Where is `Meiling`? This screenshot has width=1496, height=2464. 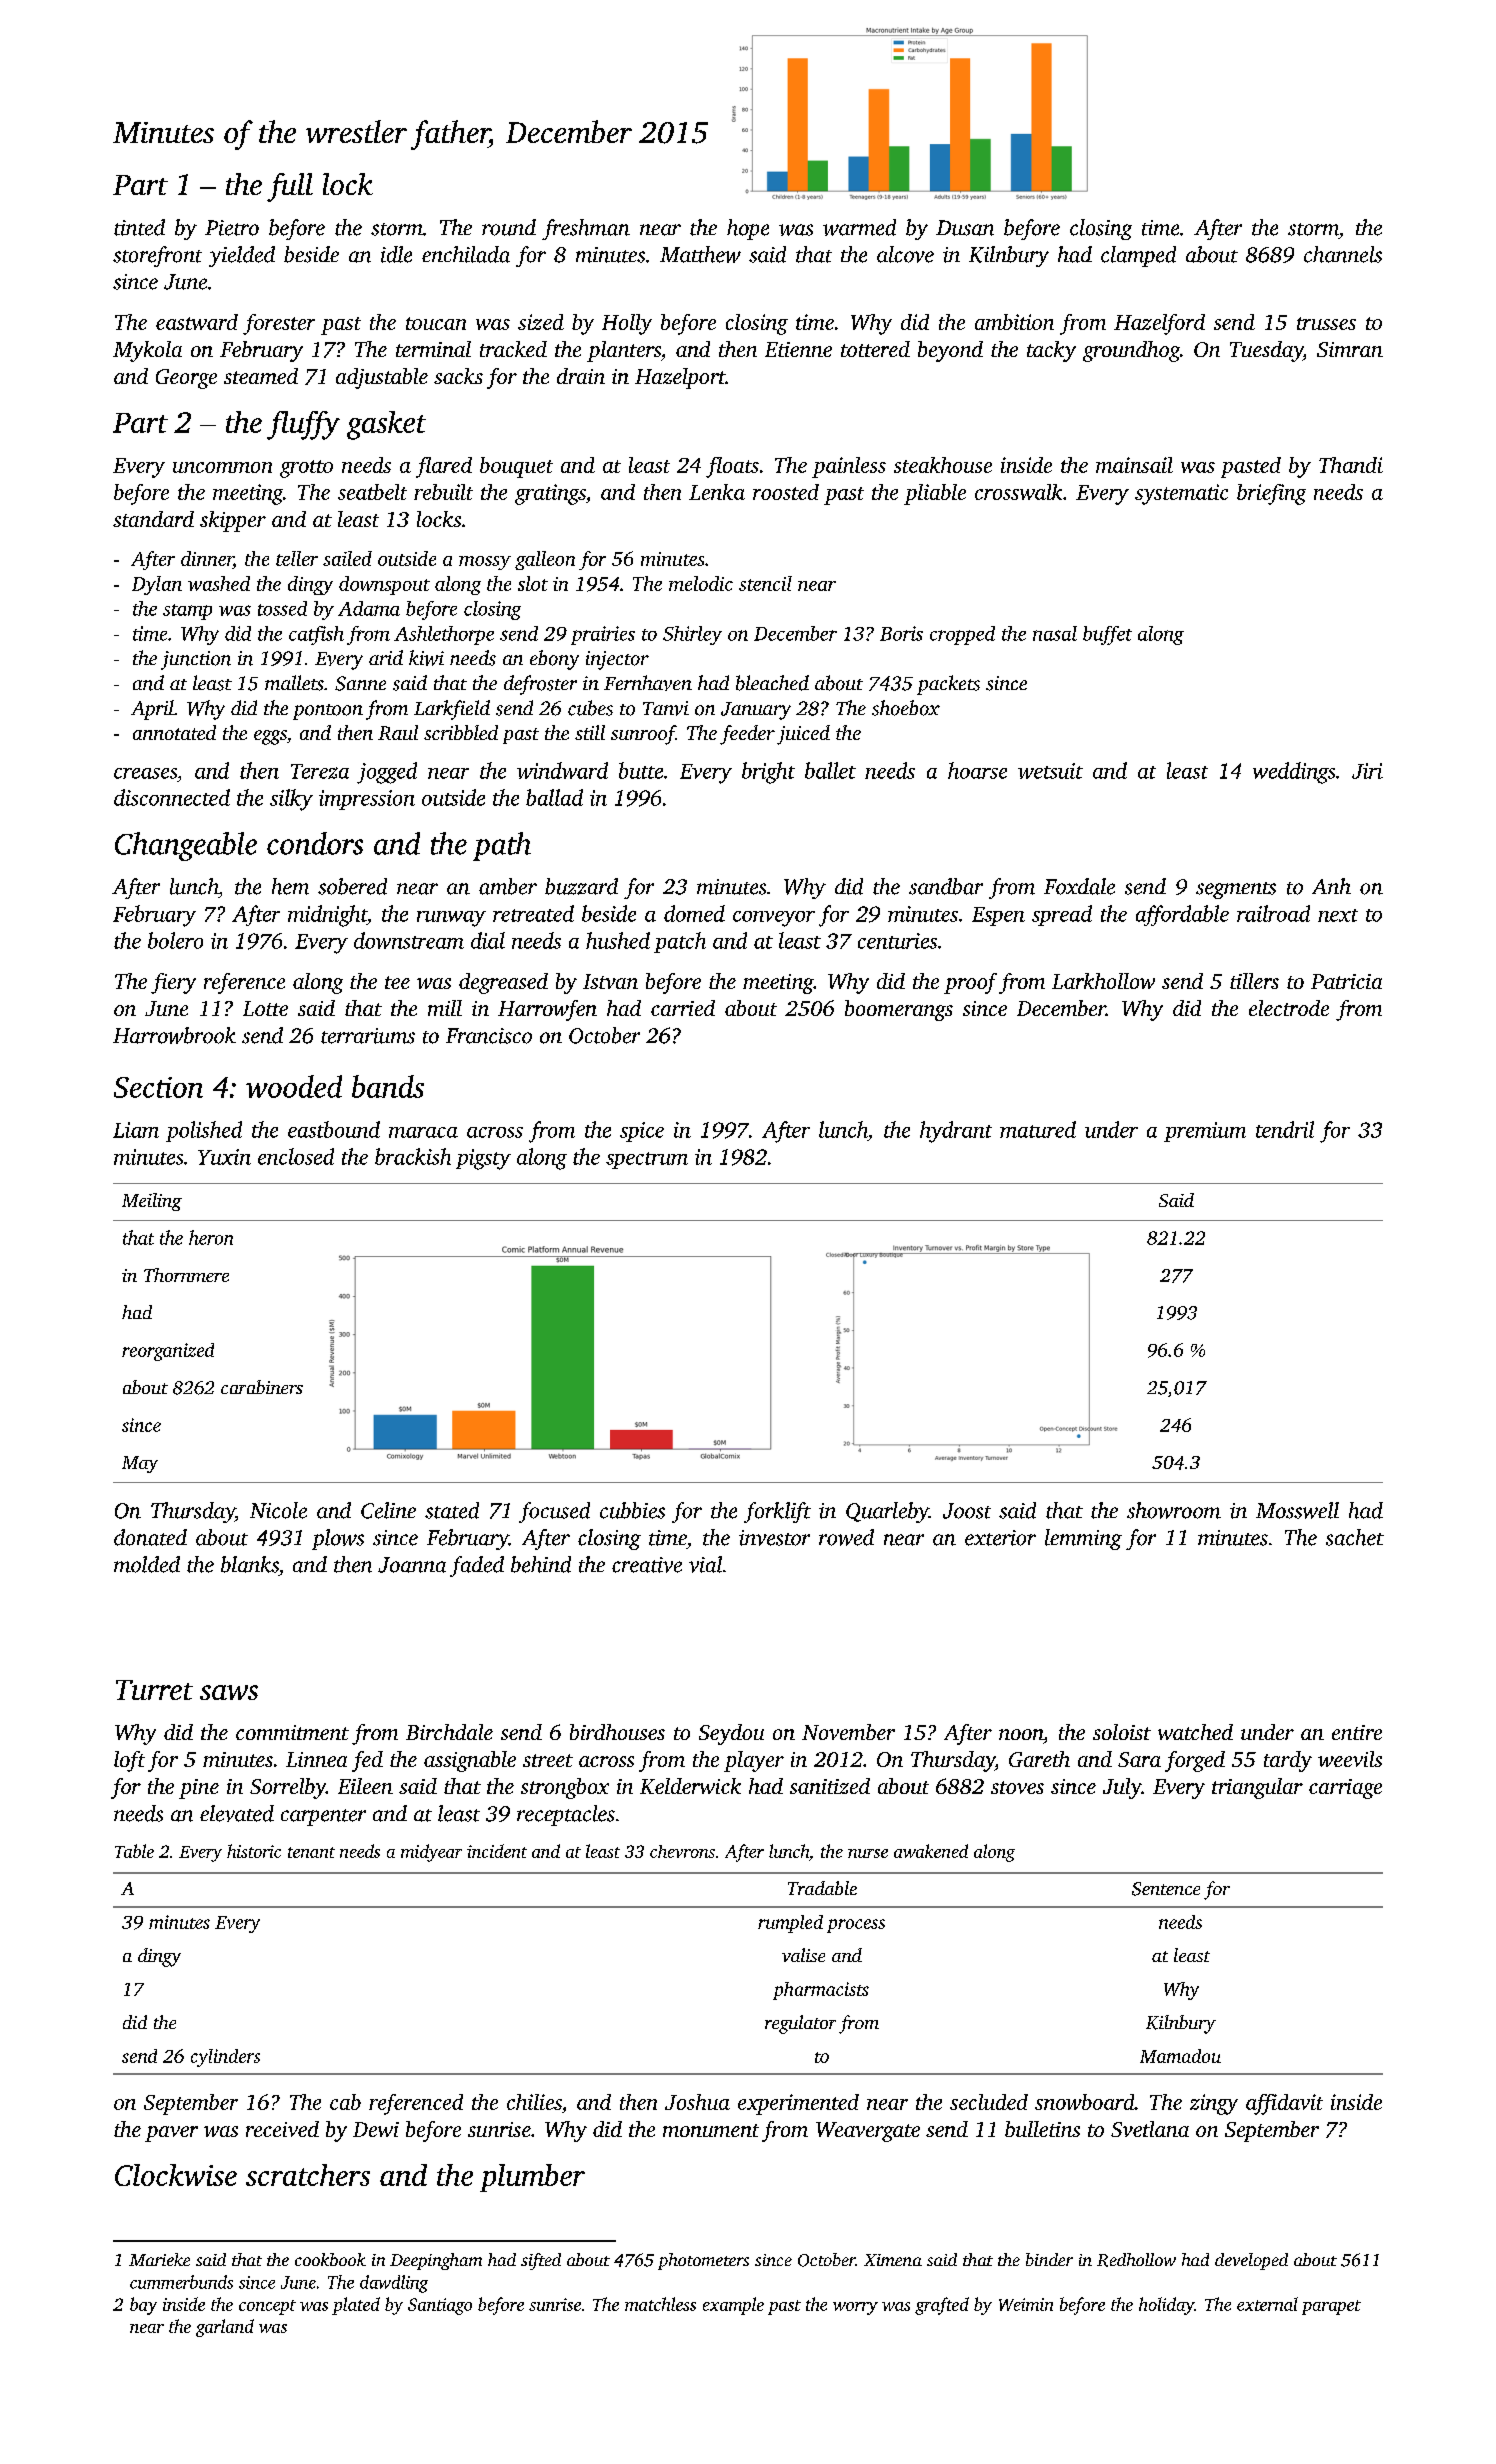 Meiling is located at coordinates (152, 1202).
